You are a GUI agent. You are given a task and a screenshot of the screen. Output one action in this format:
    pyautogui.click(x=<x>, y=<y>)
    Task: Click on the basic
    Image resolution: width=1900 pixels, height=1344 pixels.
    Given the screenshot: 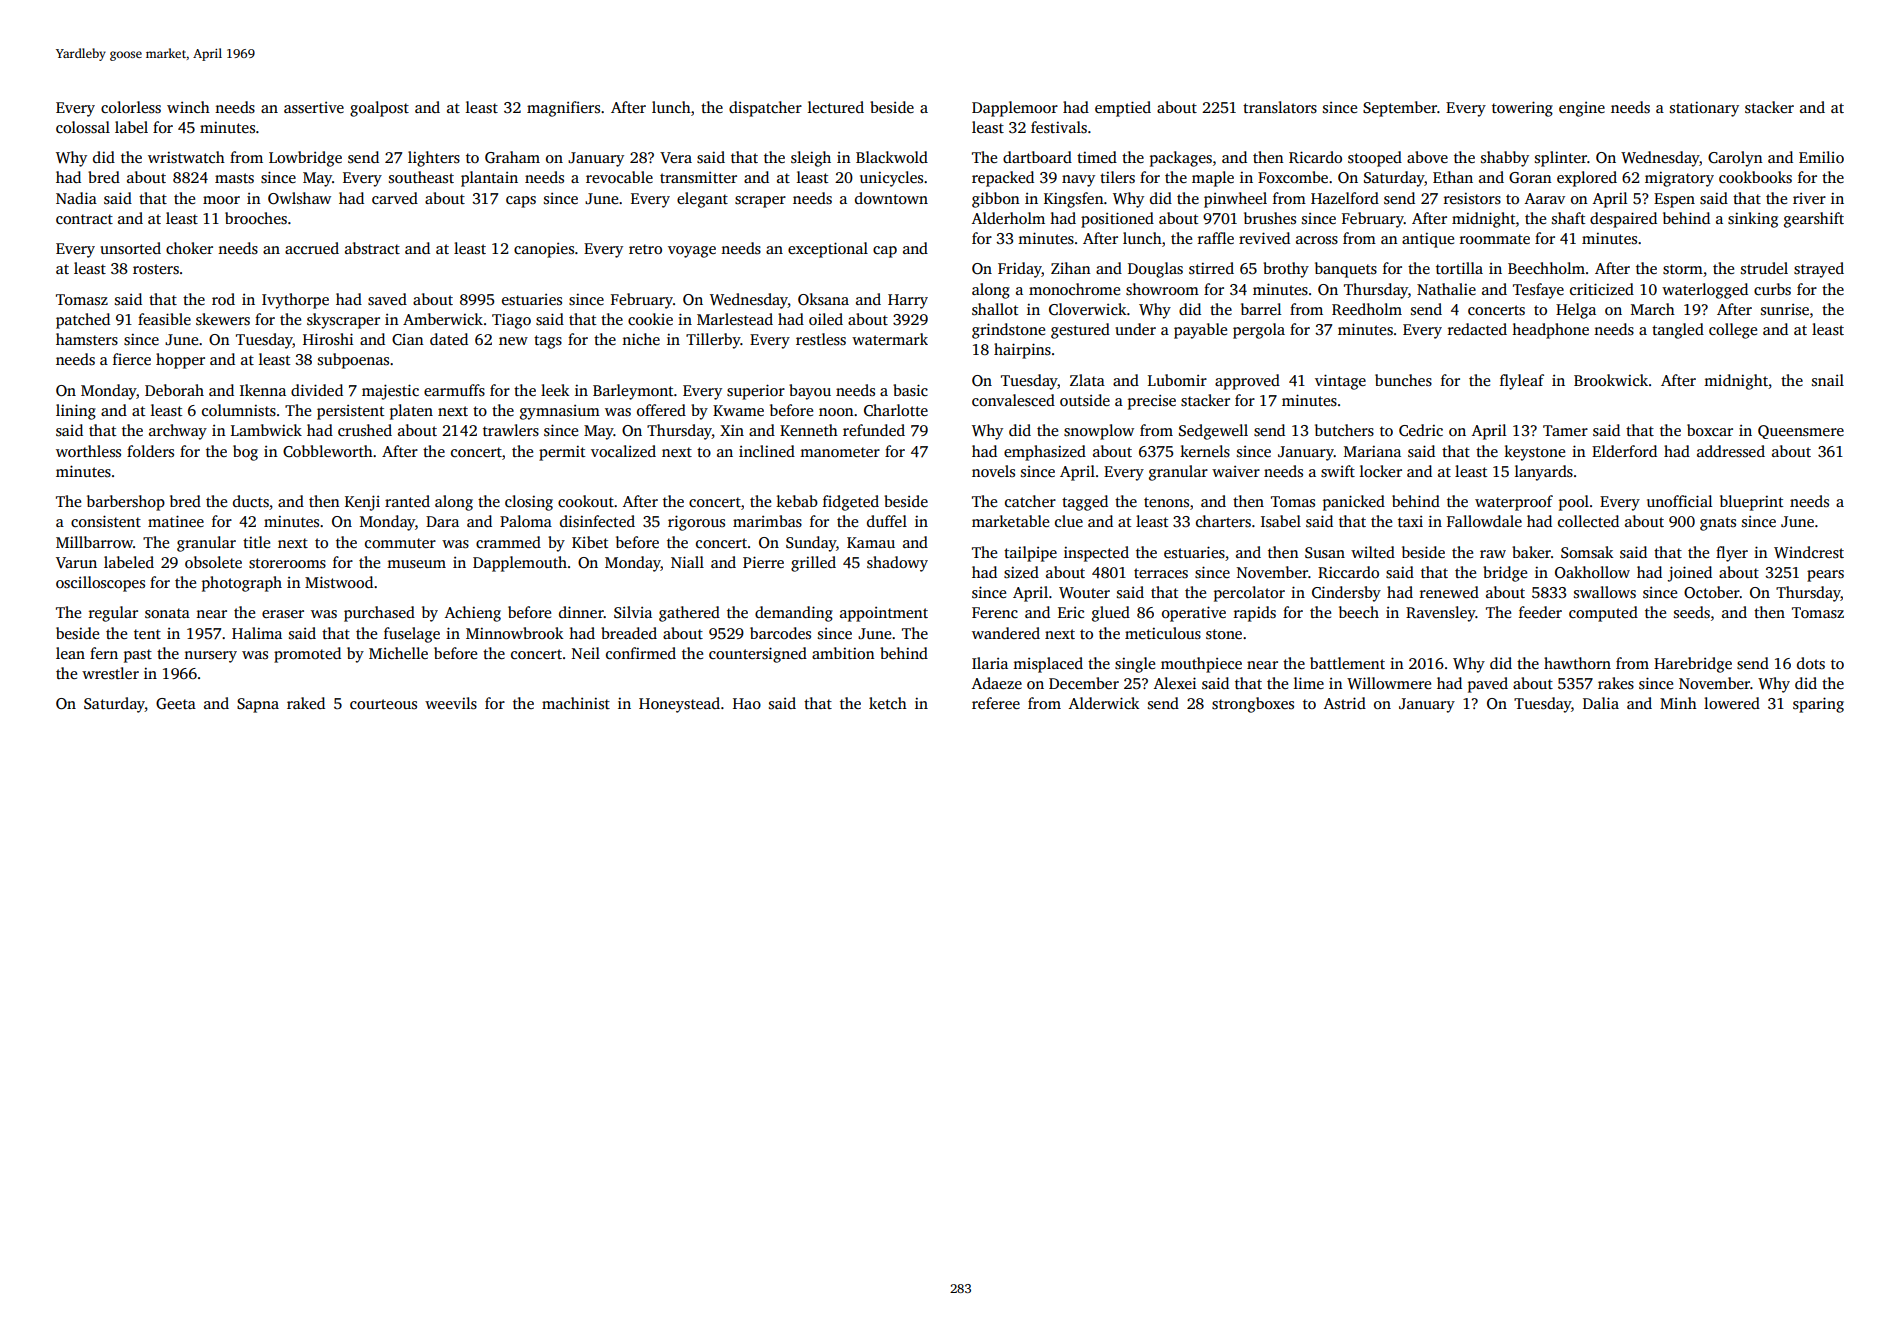 What is the action you would take?
    pyautogui.click(x=910, y=390)
